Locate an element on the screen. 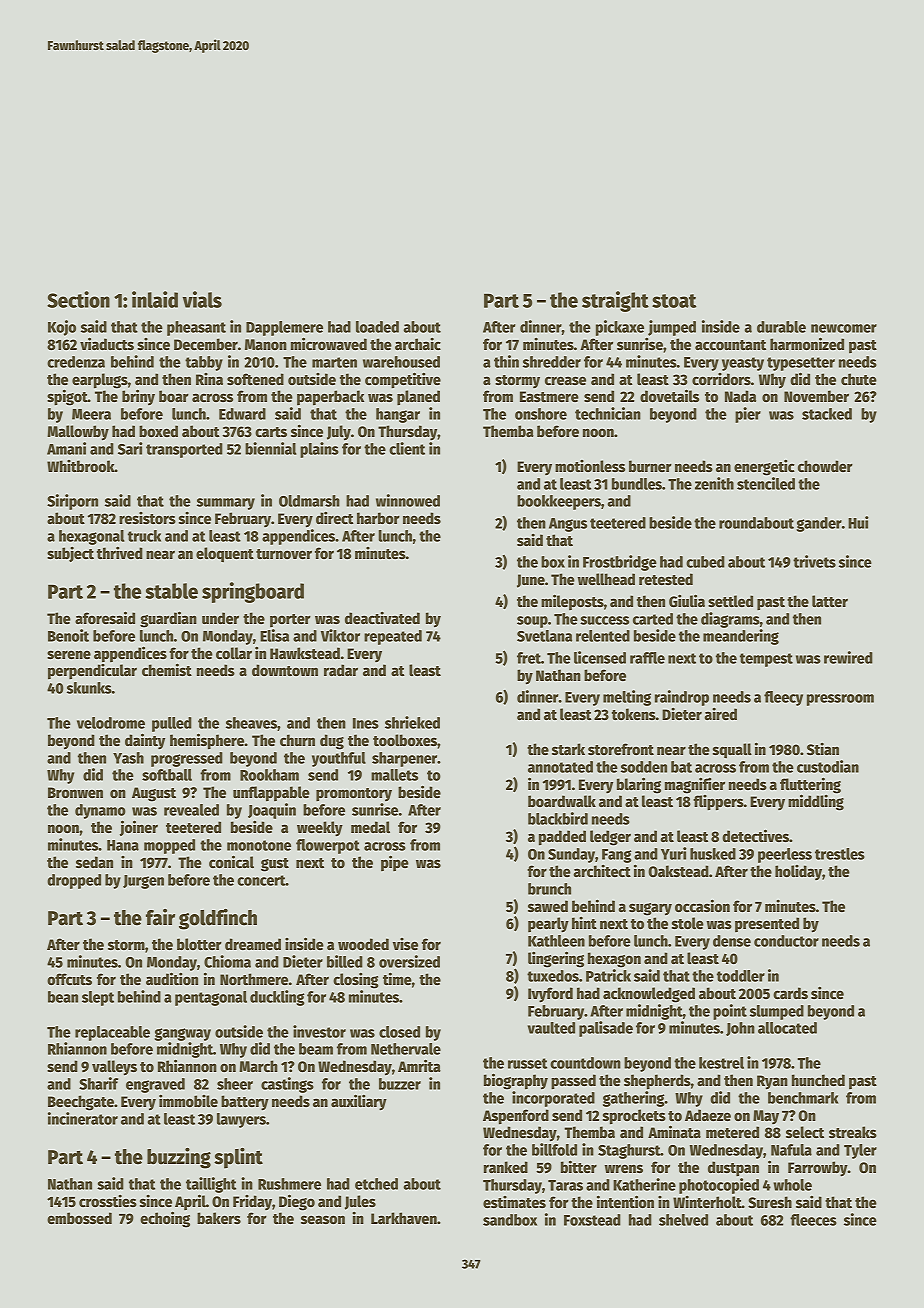 This screenshot has height=1308, width=924. fleecy is located at coordinates (783, 698).
